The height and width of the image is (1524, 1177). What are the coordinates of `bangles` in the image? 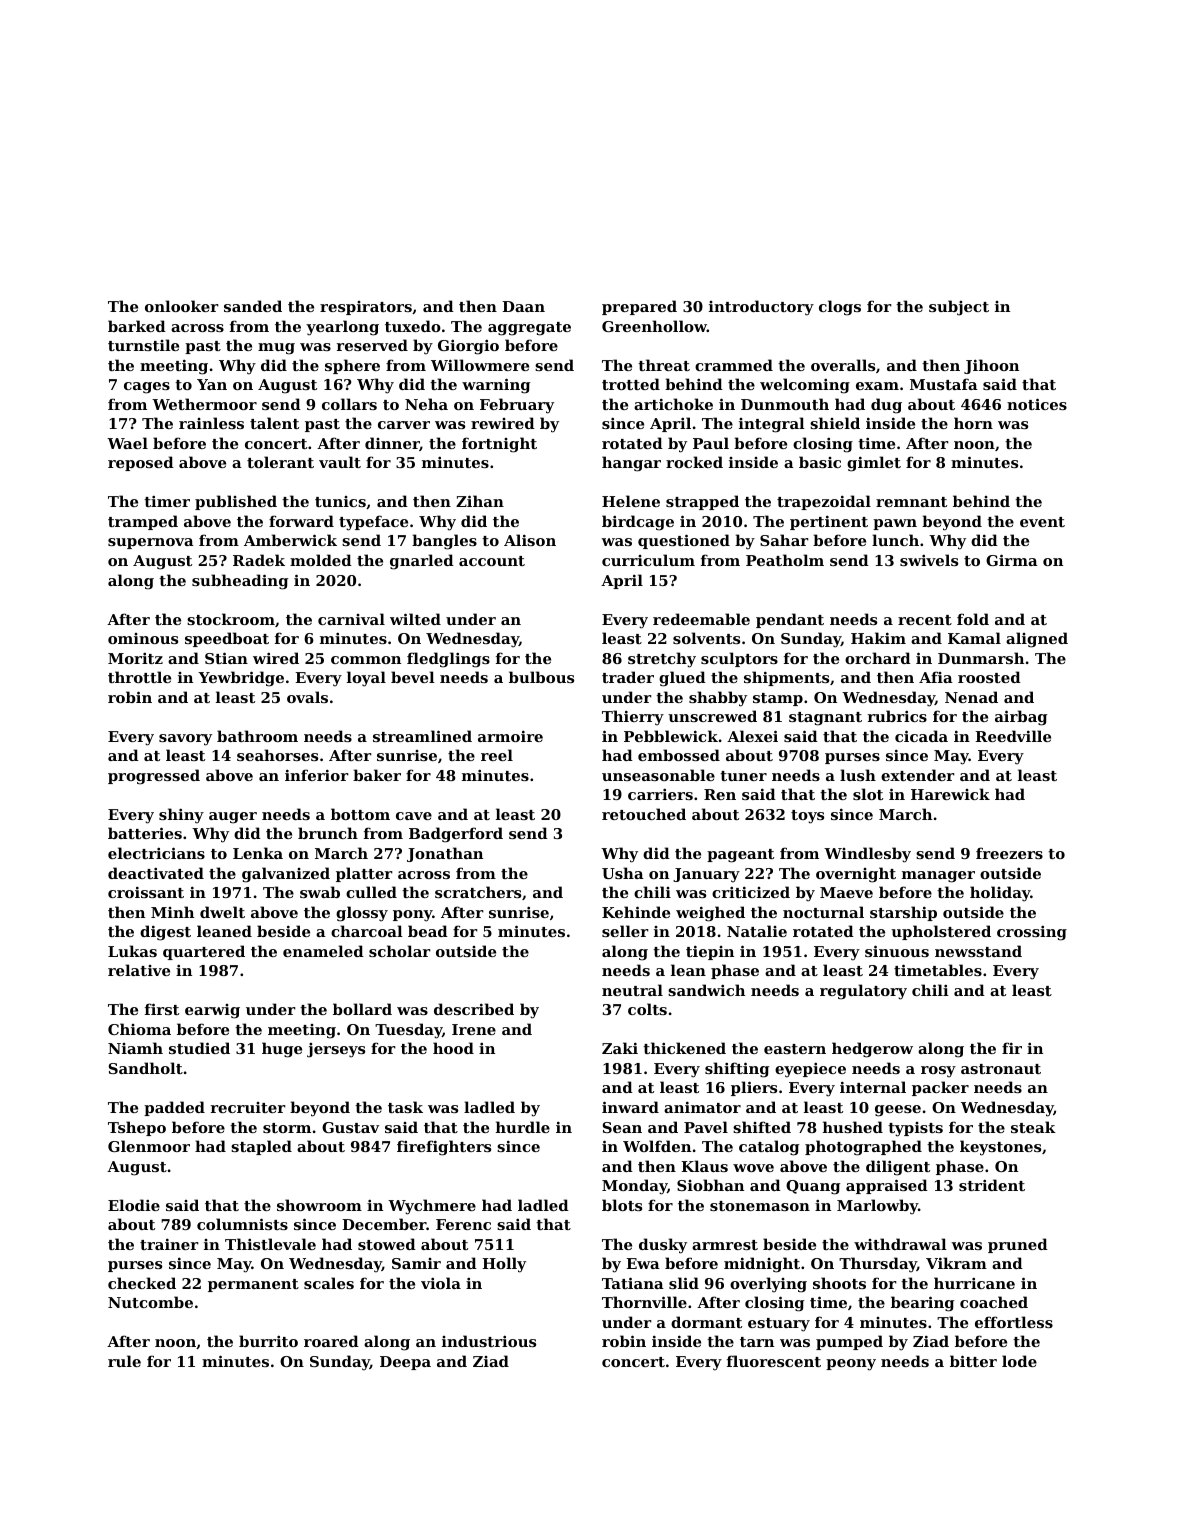 It's located at (444, 542).
